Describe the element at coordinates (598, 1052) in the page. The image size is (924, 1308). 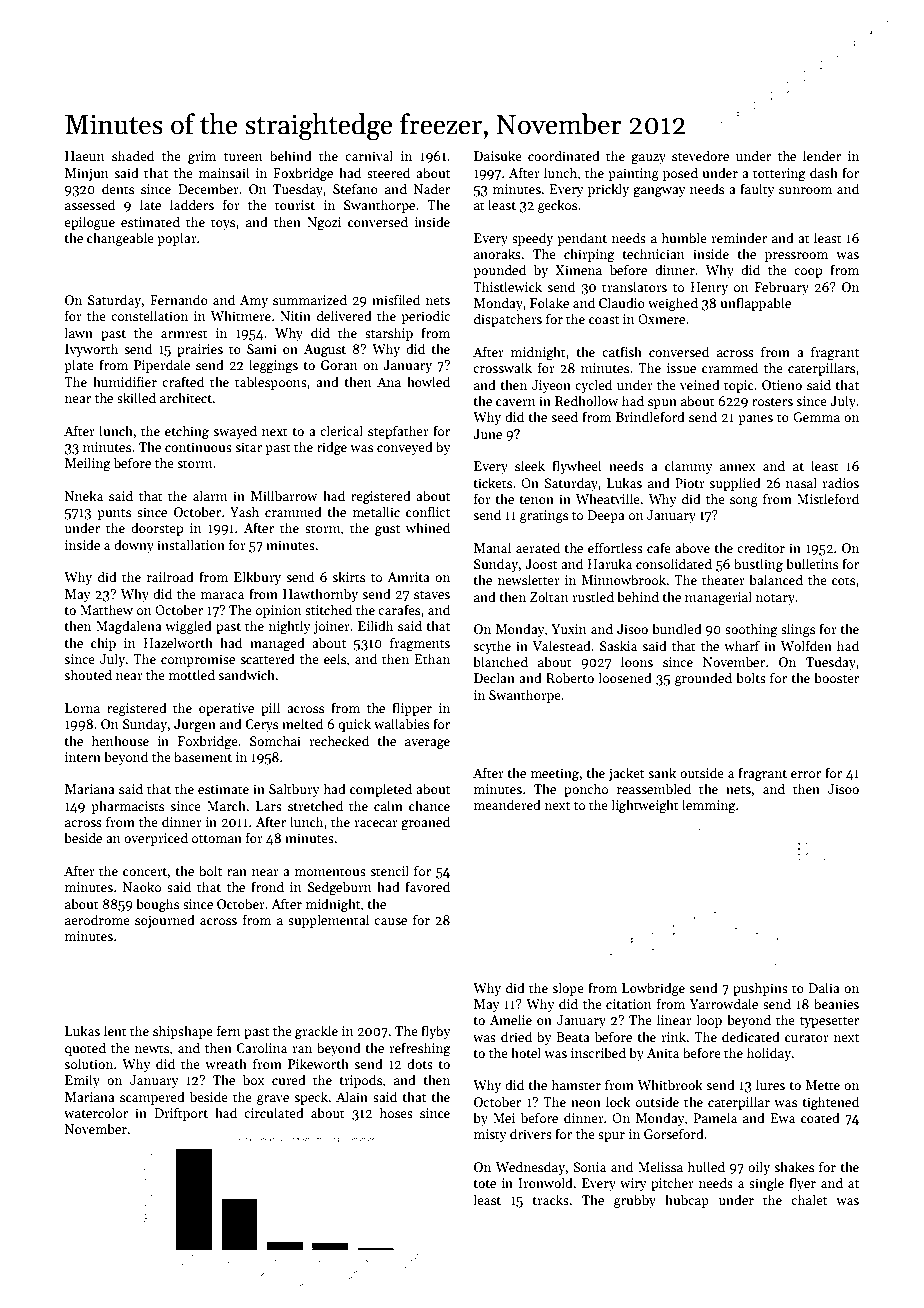
I see `inscribed` at that location.
